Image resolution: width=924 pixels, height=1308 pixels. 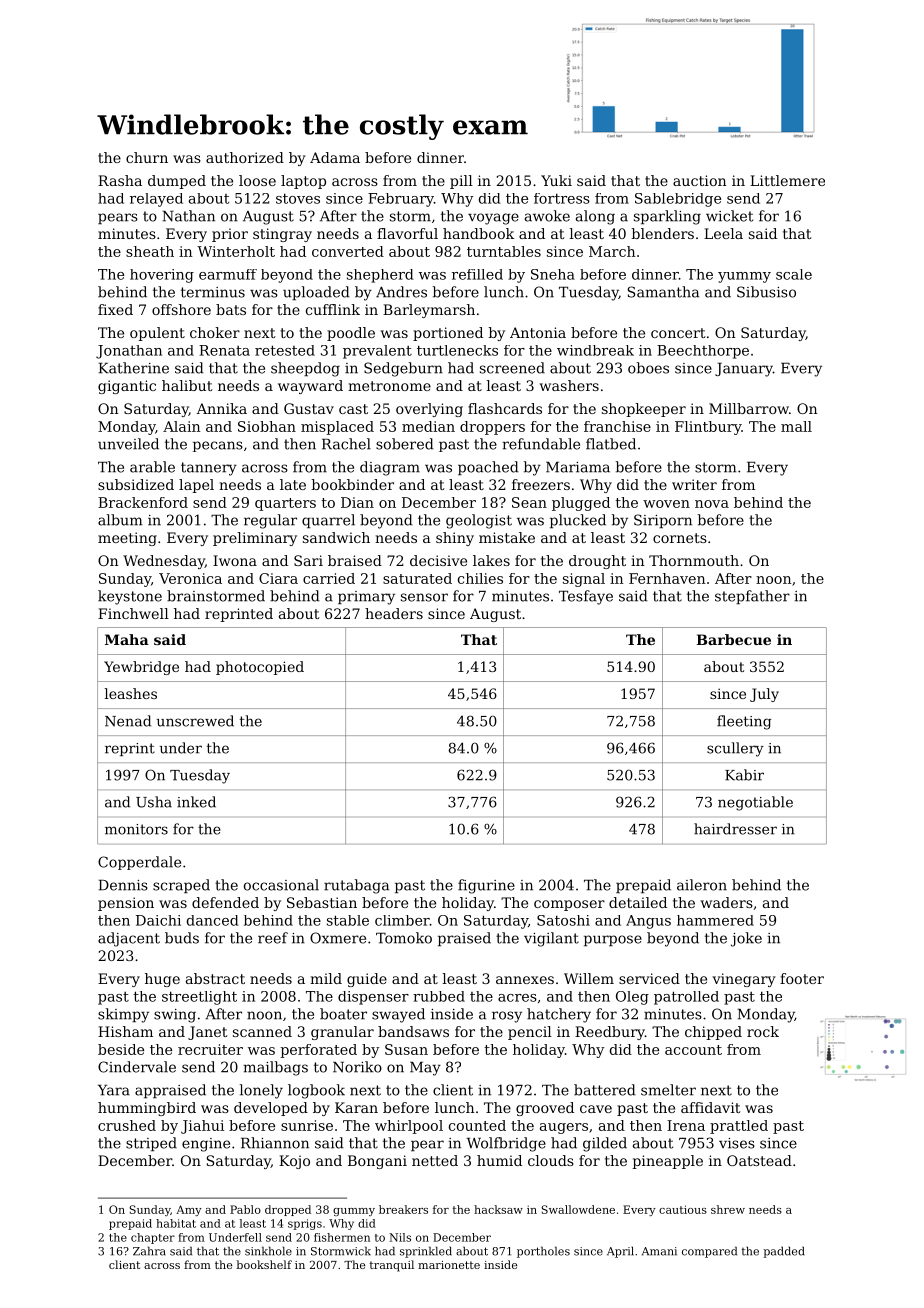 What do you see at coordinates (335, 157) in the screenshot?
I see `Adama` at bounding box center [335, 157].
